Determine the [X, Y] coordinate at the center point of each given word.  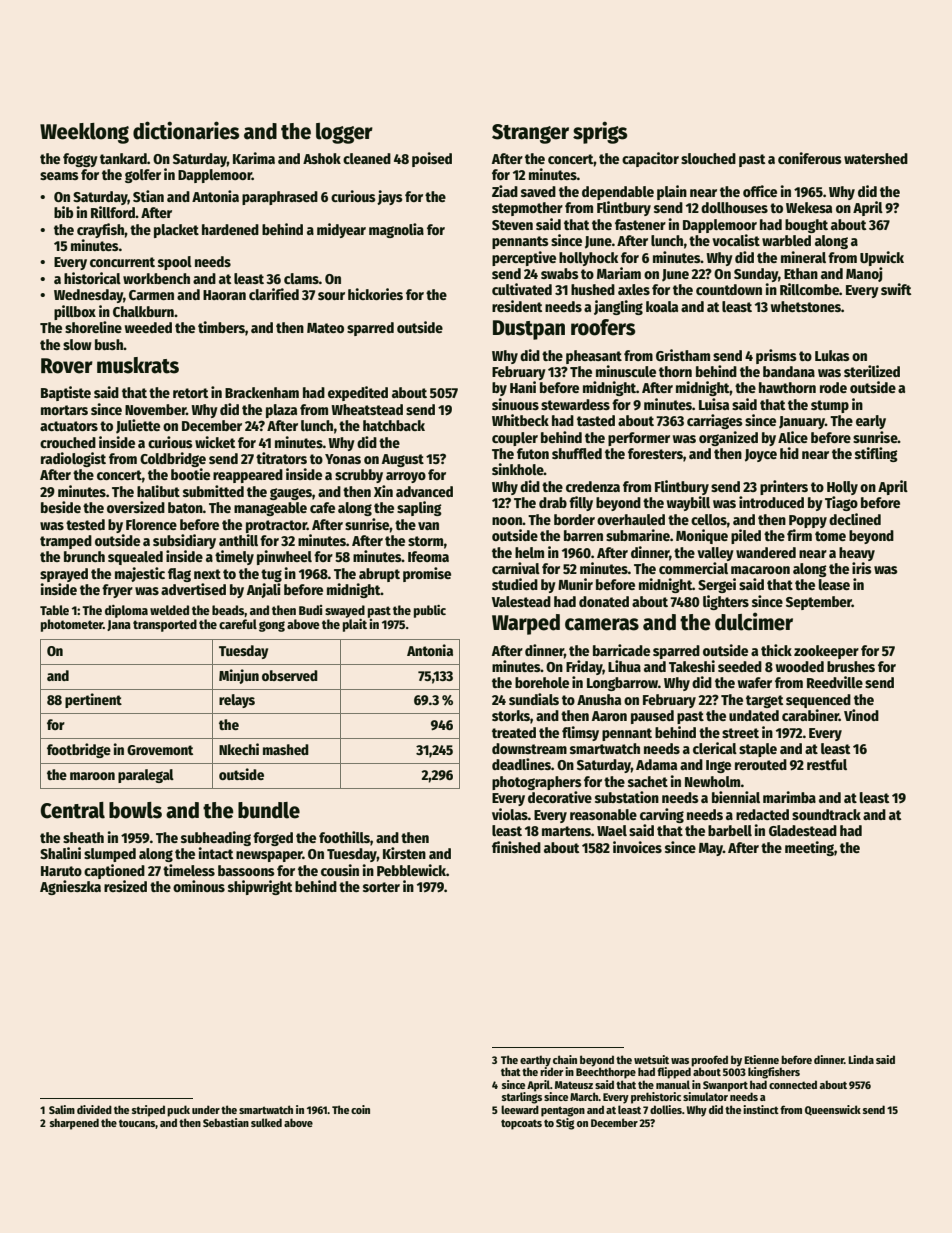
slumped [110, 855]
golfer [143, 176]
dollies [666, 1109]
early [871, 422]
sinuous [515, 404]
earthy [535, 1061]
